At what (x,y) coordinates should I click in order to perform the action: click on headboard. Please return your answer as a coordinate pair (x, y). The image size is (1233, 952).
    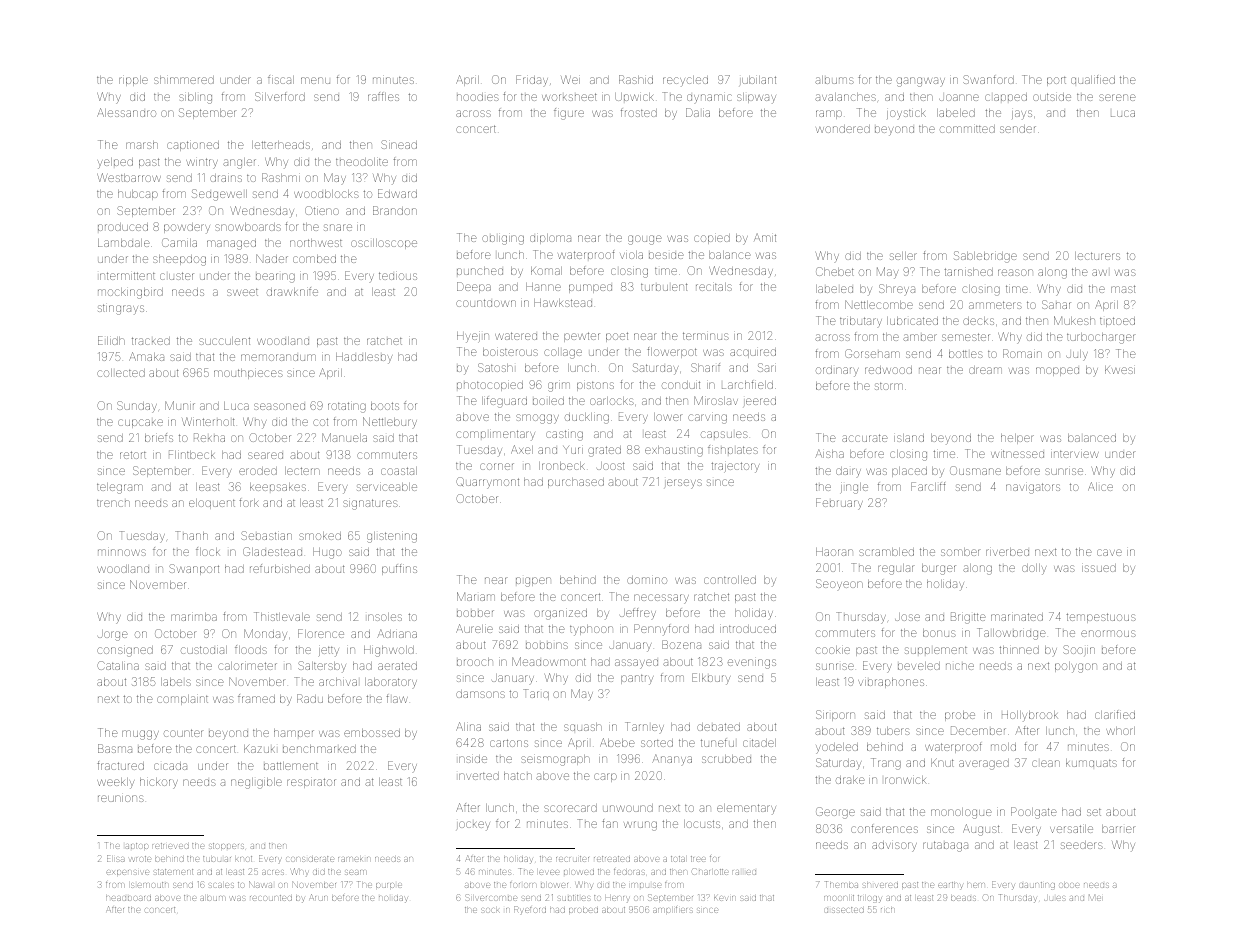
    Looking at the image, I should click on (128, 898).
